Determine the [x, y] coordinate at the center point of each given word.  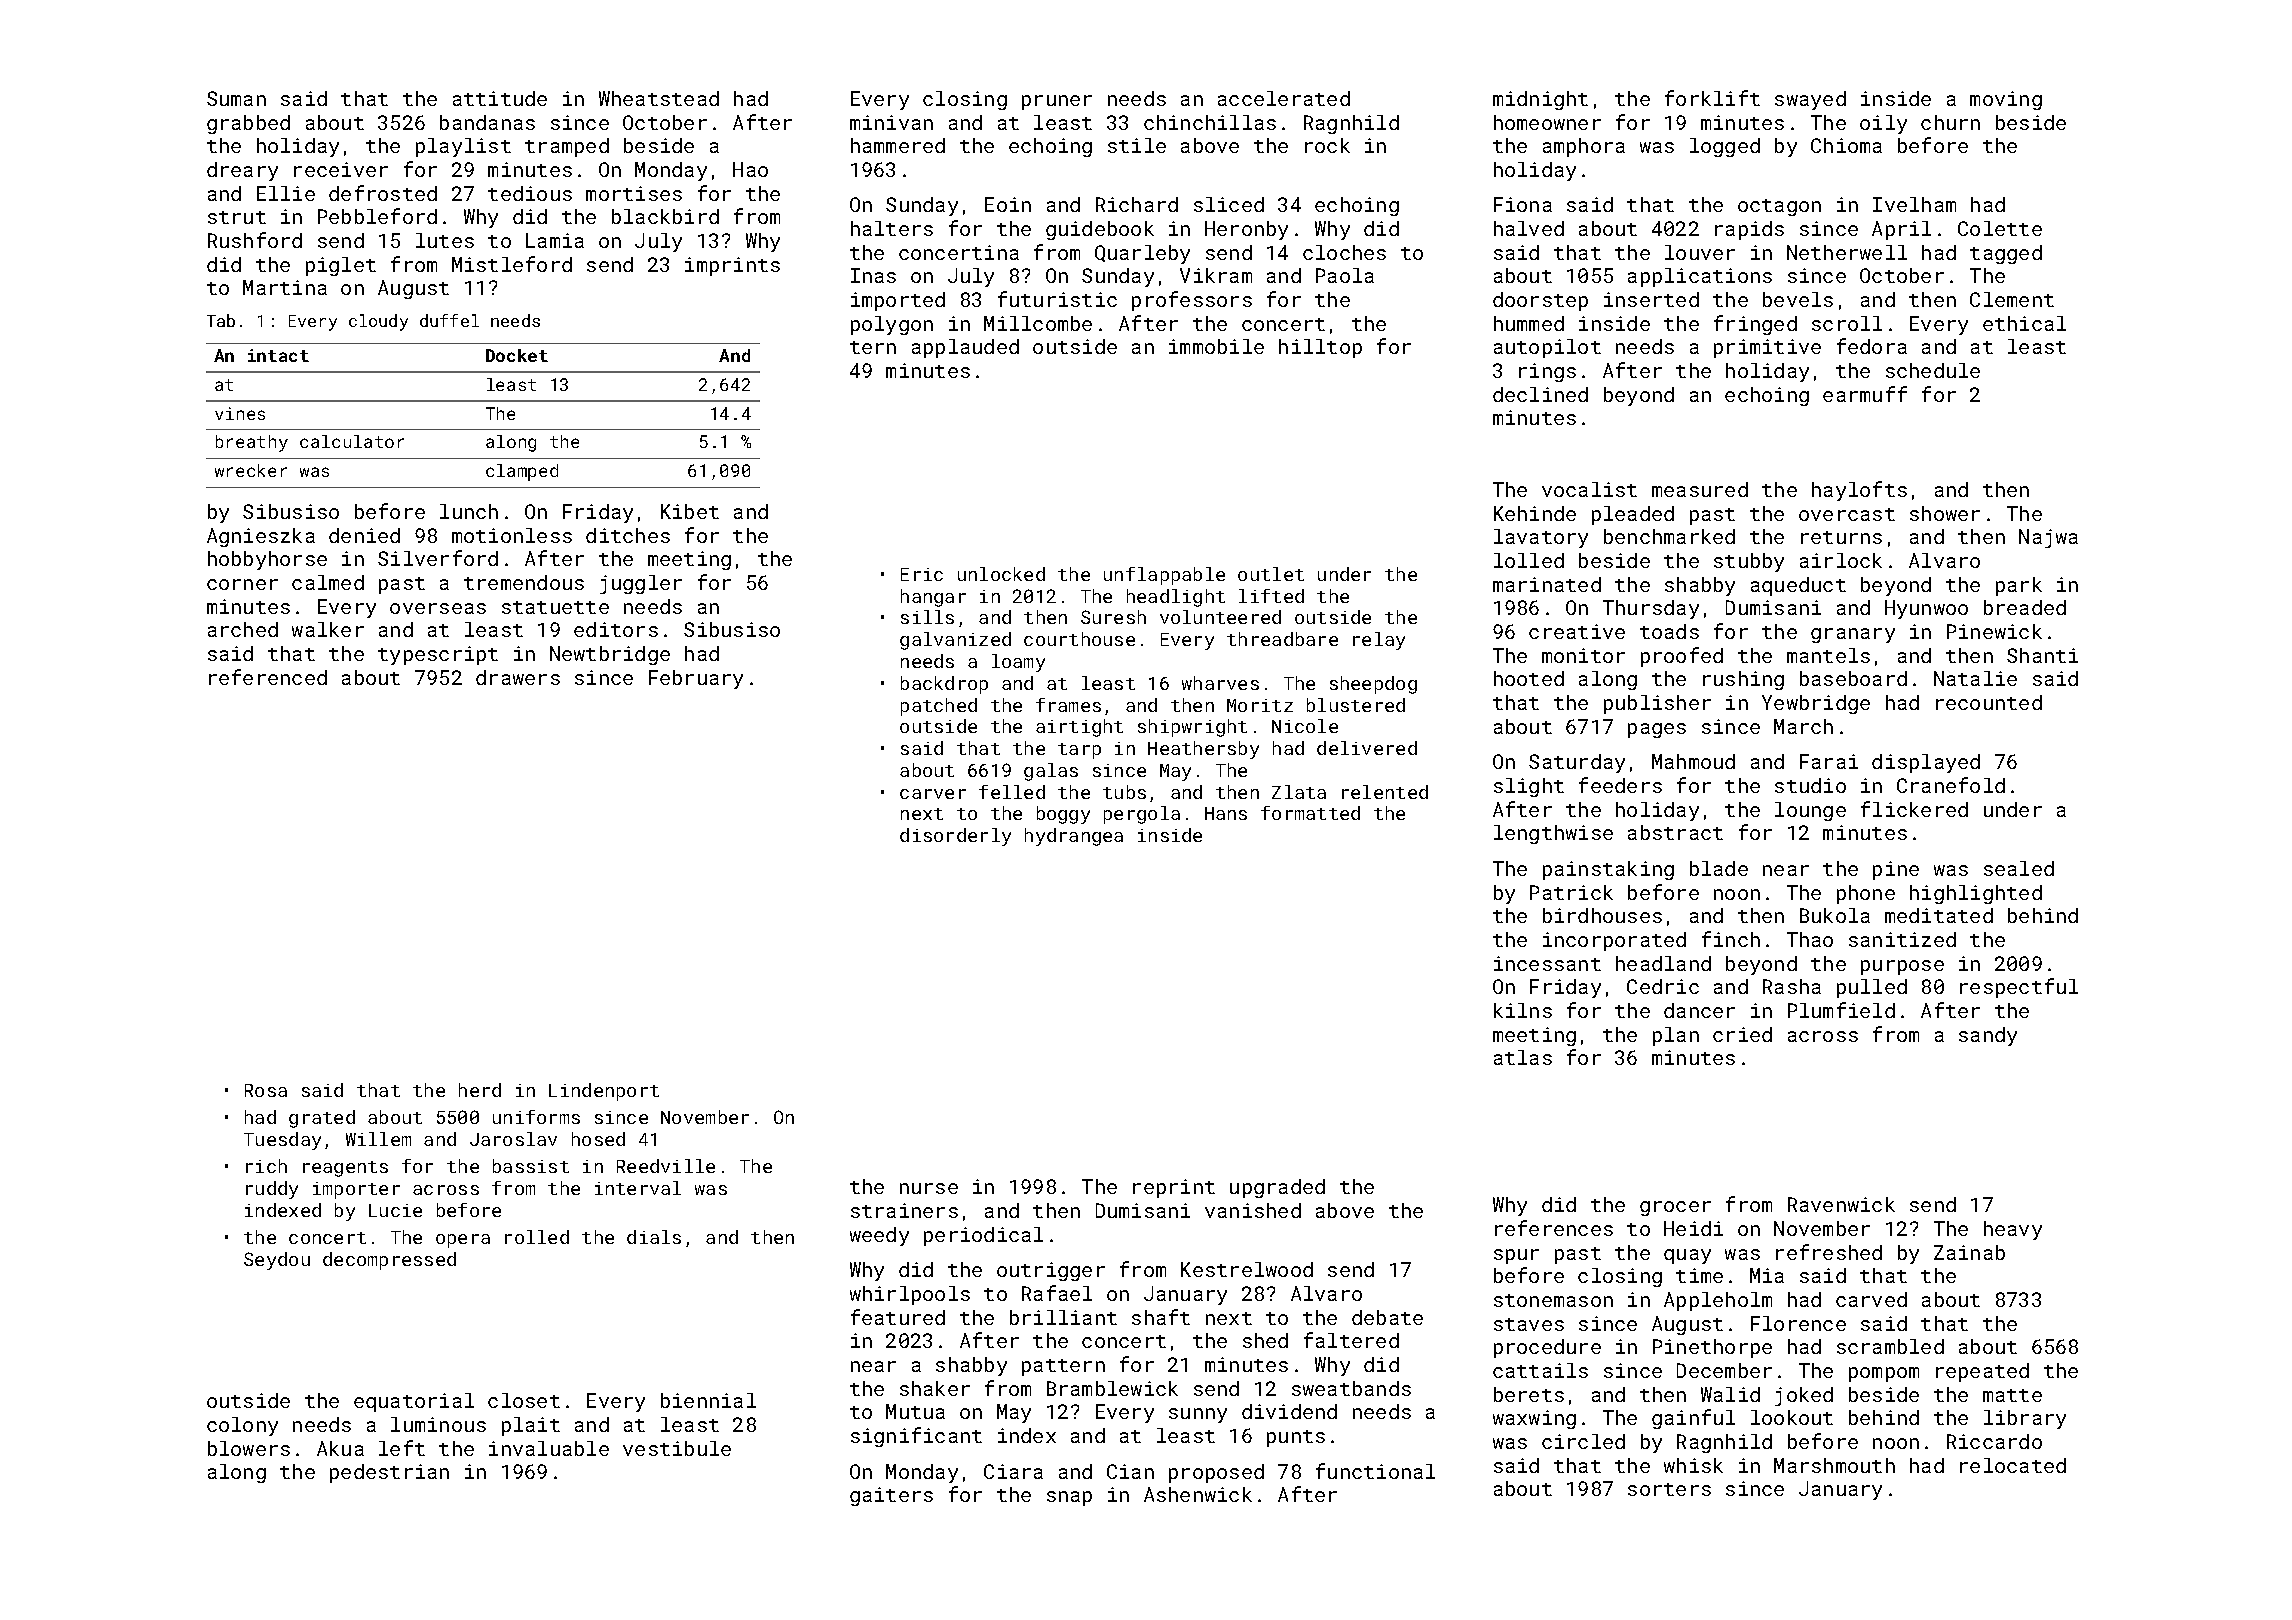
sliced [1229, 204]
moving [2006, 100]
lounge [1810, 811]
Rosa [266, 1090]
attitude [500, 98]
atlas [1523, 1057]
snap [1069, 1498]
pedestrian [389, 1473]
